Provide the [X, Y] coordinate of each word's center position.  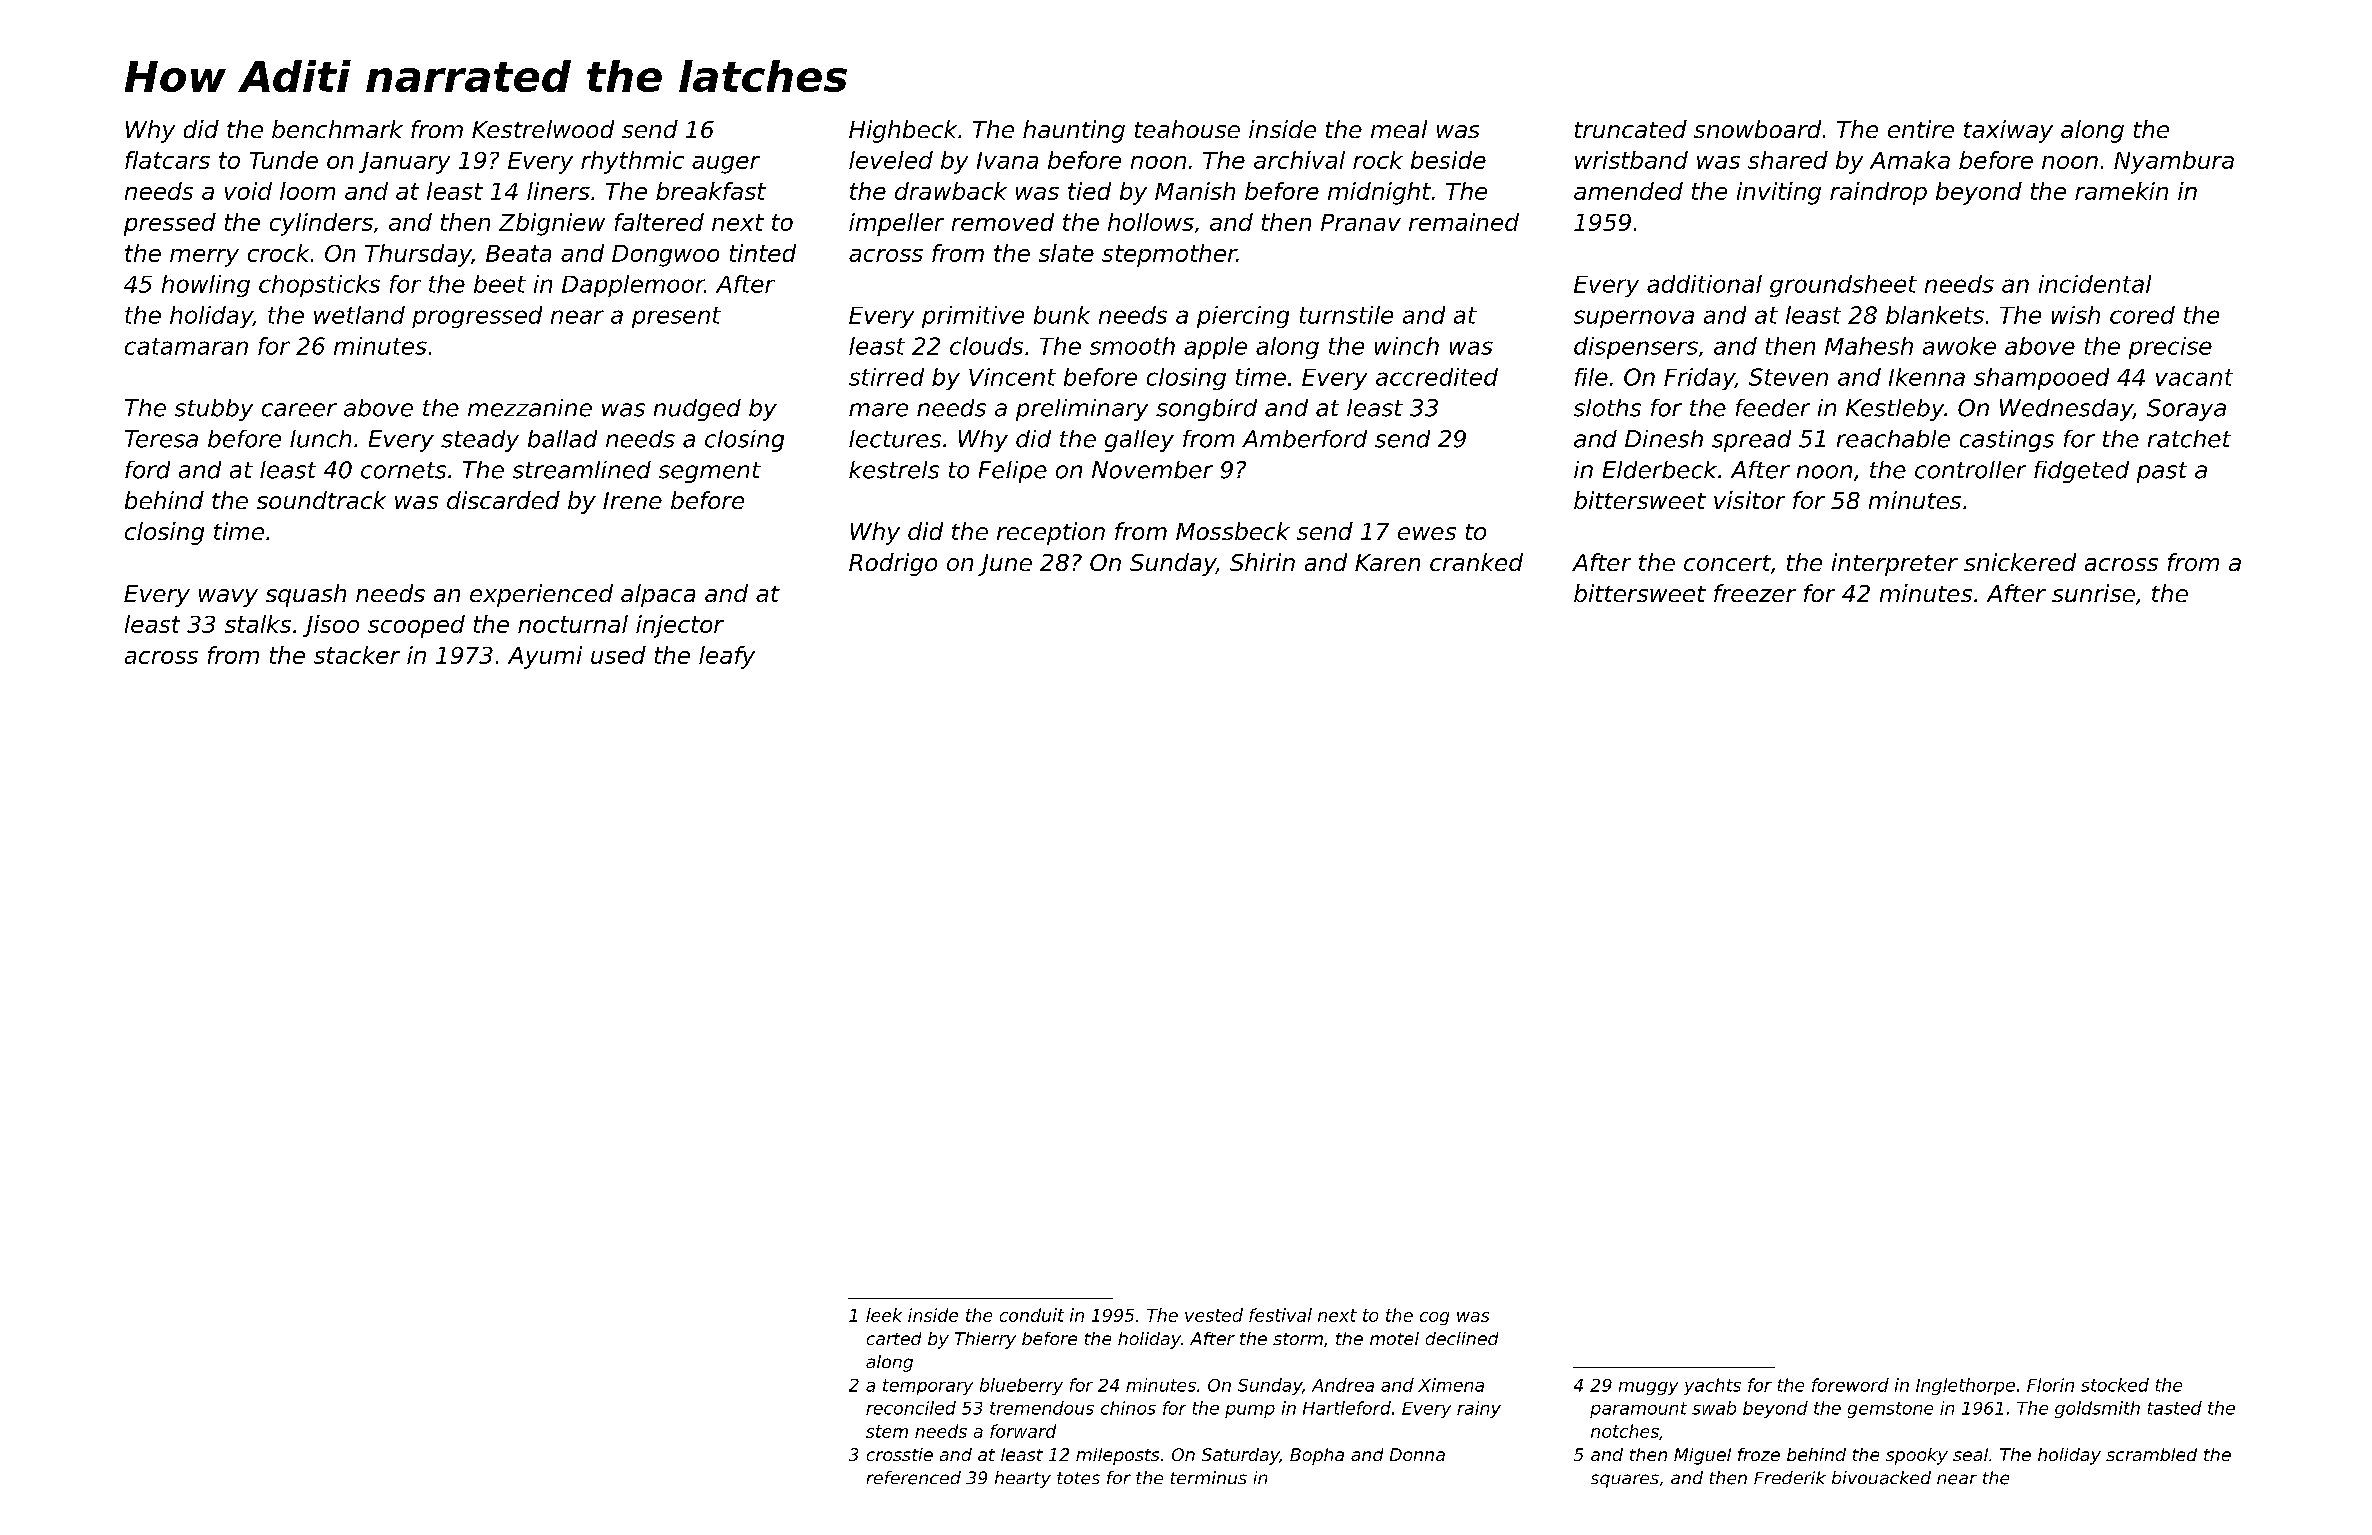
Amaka [1910, 160]
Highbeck [903, 131]
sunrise [2093, 593]
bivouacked [1881, 1478]
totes [1078, 1478]
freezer [1755, 593]
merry [204, 258]
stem [887, 1431]
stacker [357, 655]
